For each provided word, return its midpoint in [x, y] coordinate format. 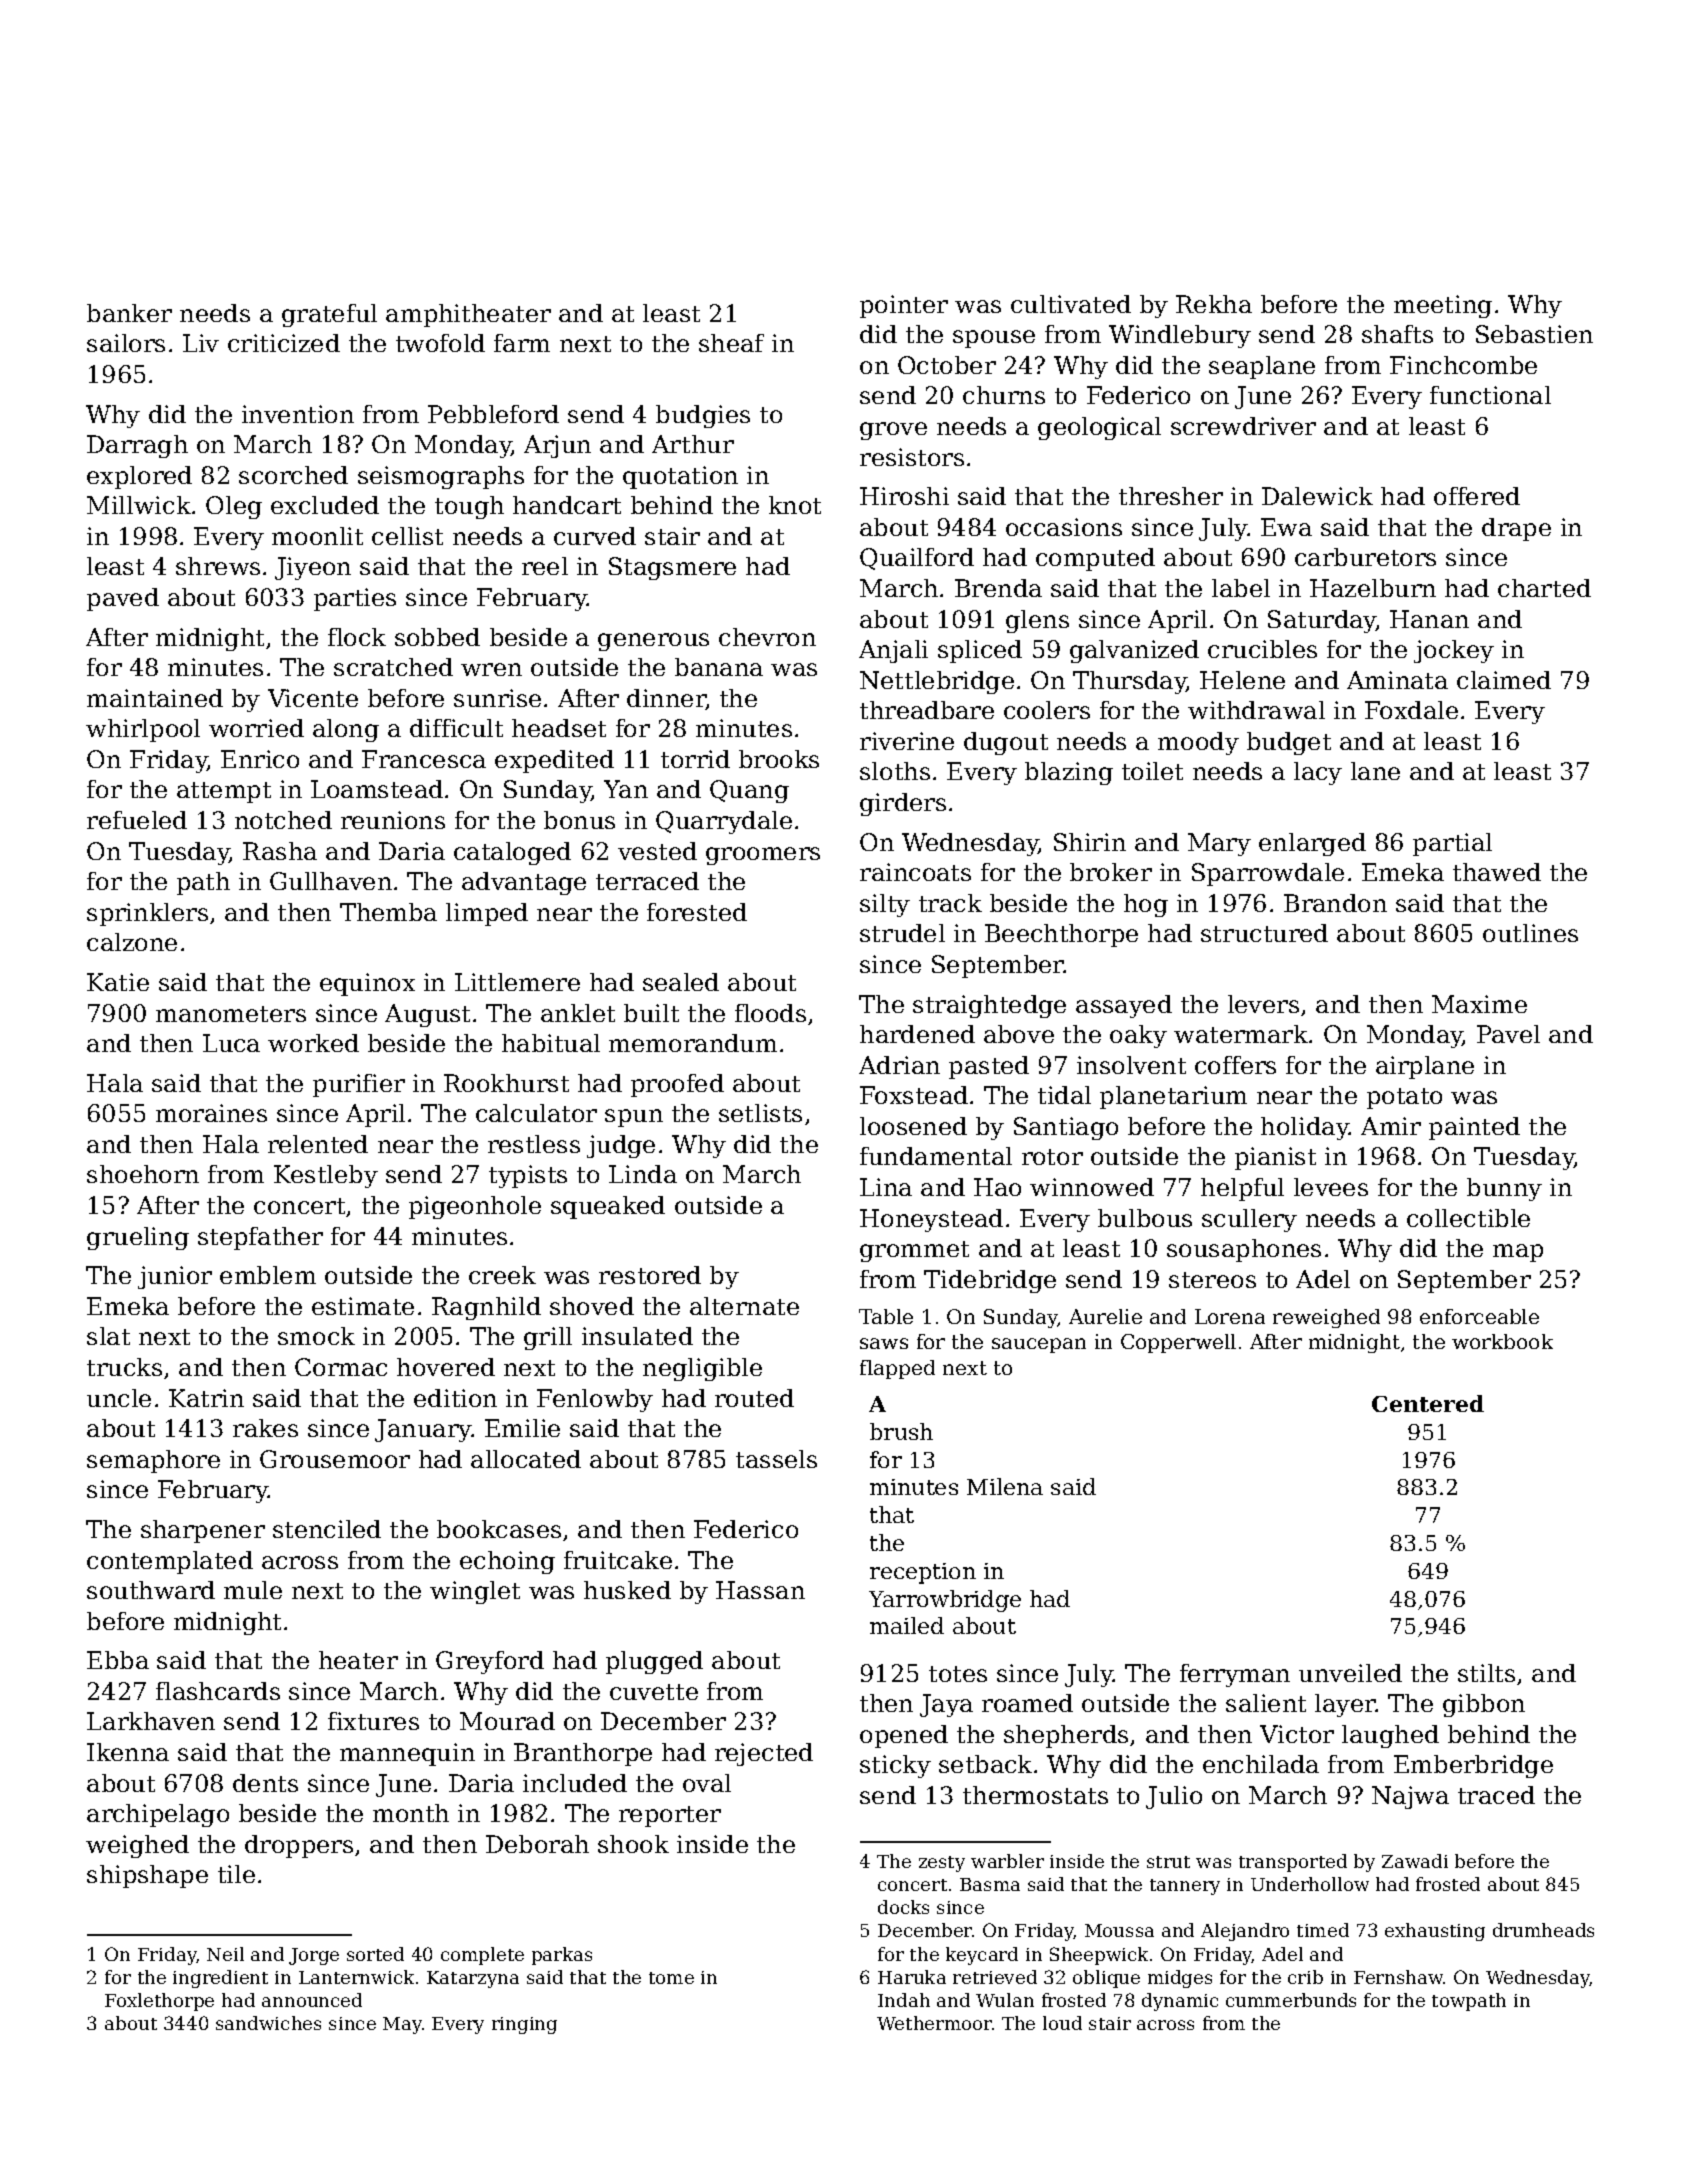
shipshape [147, 1876]
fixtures [373, 1721]
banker [129, 313]
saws [884, 1343]
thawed [1497, 872]
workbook [1502, 1341]
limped [487, 914]
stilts [1486, 1673]
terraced [647, 881]
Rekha [1214, 304]
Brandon [1335, 903]
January [423, 1430]
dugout [1006, 743]
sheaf [731, 343]
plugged [654, 1662]
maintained [155, 698]
